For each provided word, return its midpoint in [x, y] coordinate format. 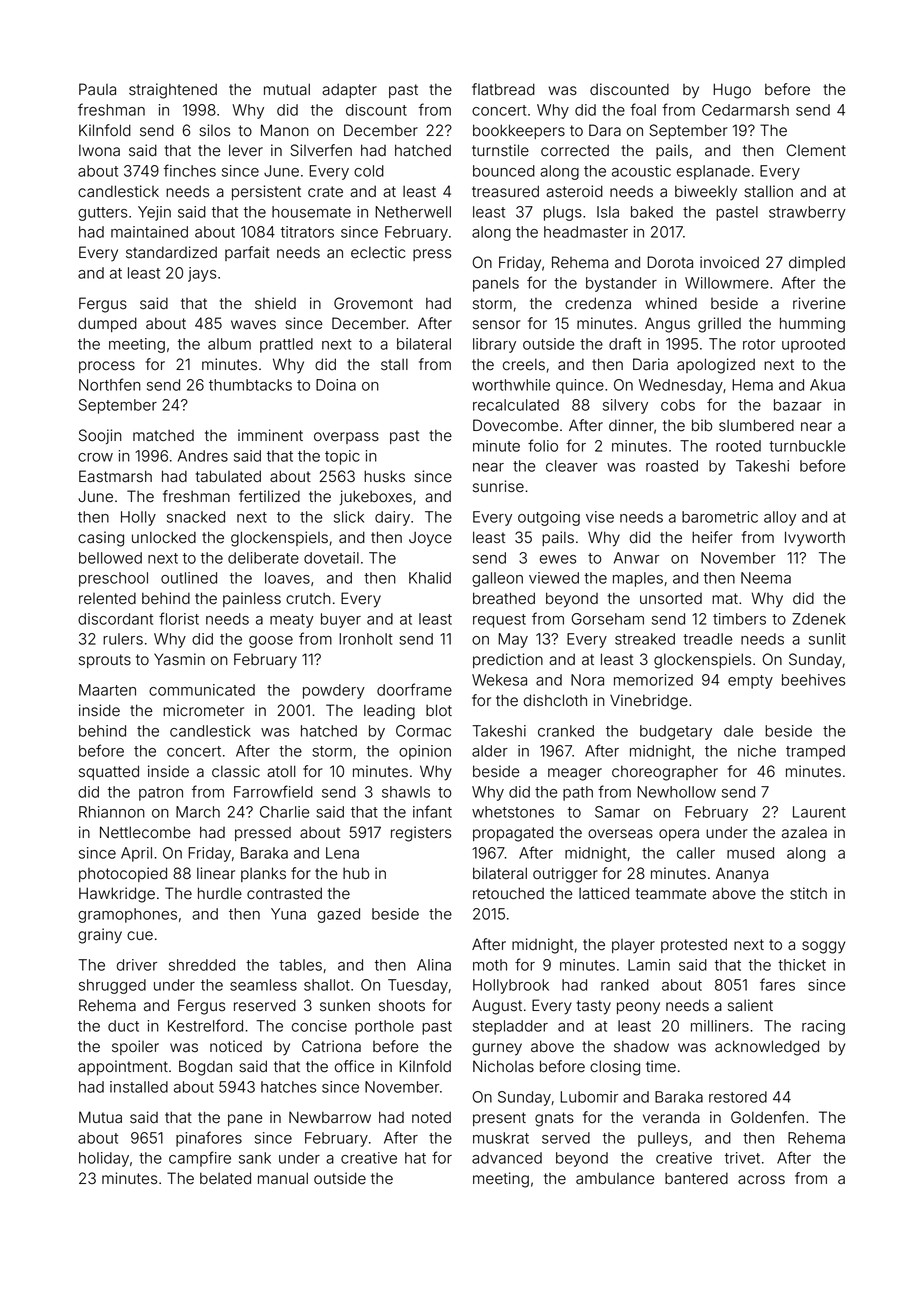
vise [600, 517]
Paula [97, 89]
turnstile [500, 150]
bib [702, 425]
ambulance [615, 1178]
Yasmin [179, 659]
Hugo [732, 91]
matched [163, 436]
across [761, 1180]
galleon [497, 579]
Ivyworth [815, 539]
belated [225, 1178]
